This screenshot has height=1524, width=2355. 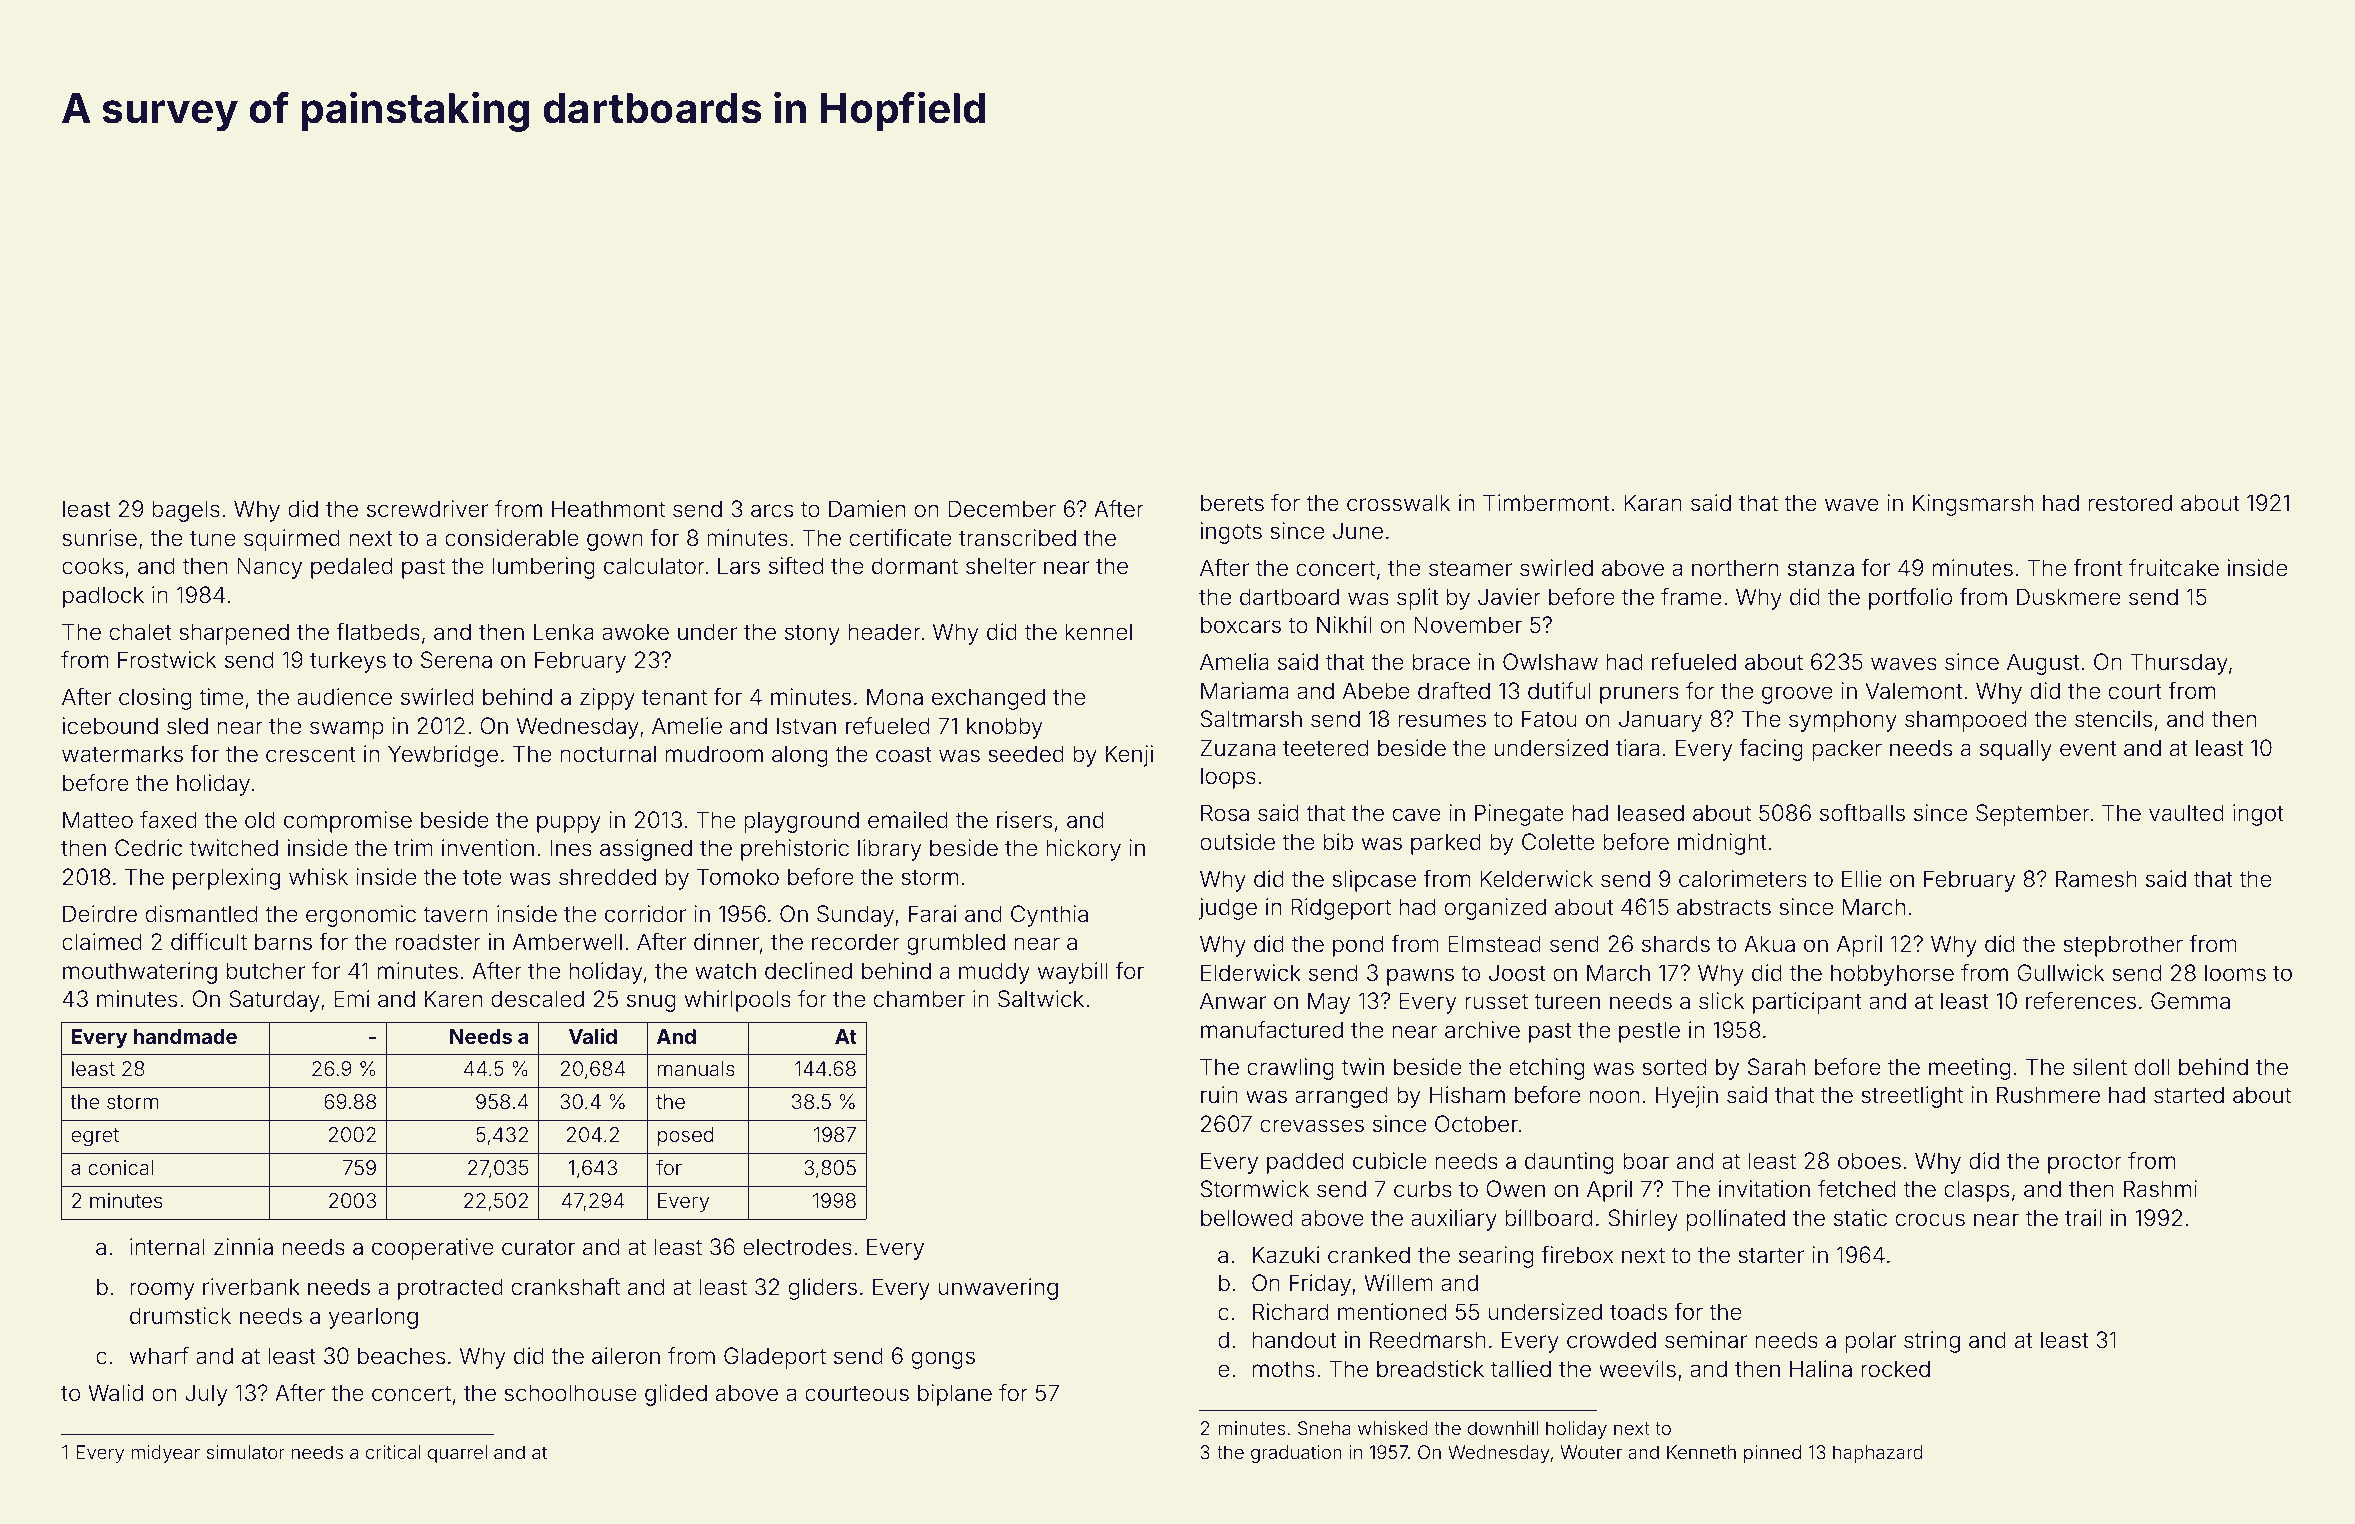 What do you see at coordinates (1467, 1095) in the screenshot?
I see `Hisham` at bounding box center [1467, 1095].
